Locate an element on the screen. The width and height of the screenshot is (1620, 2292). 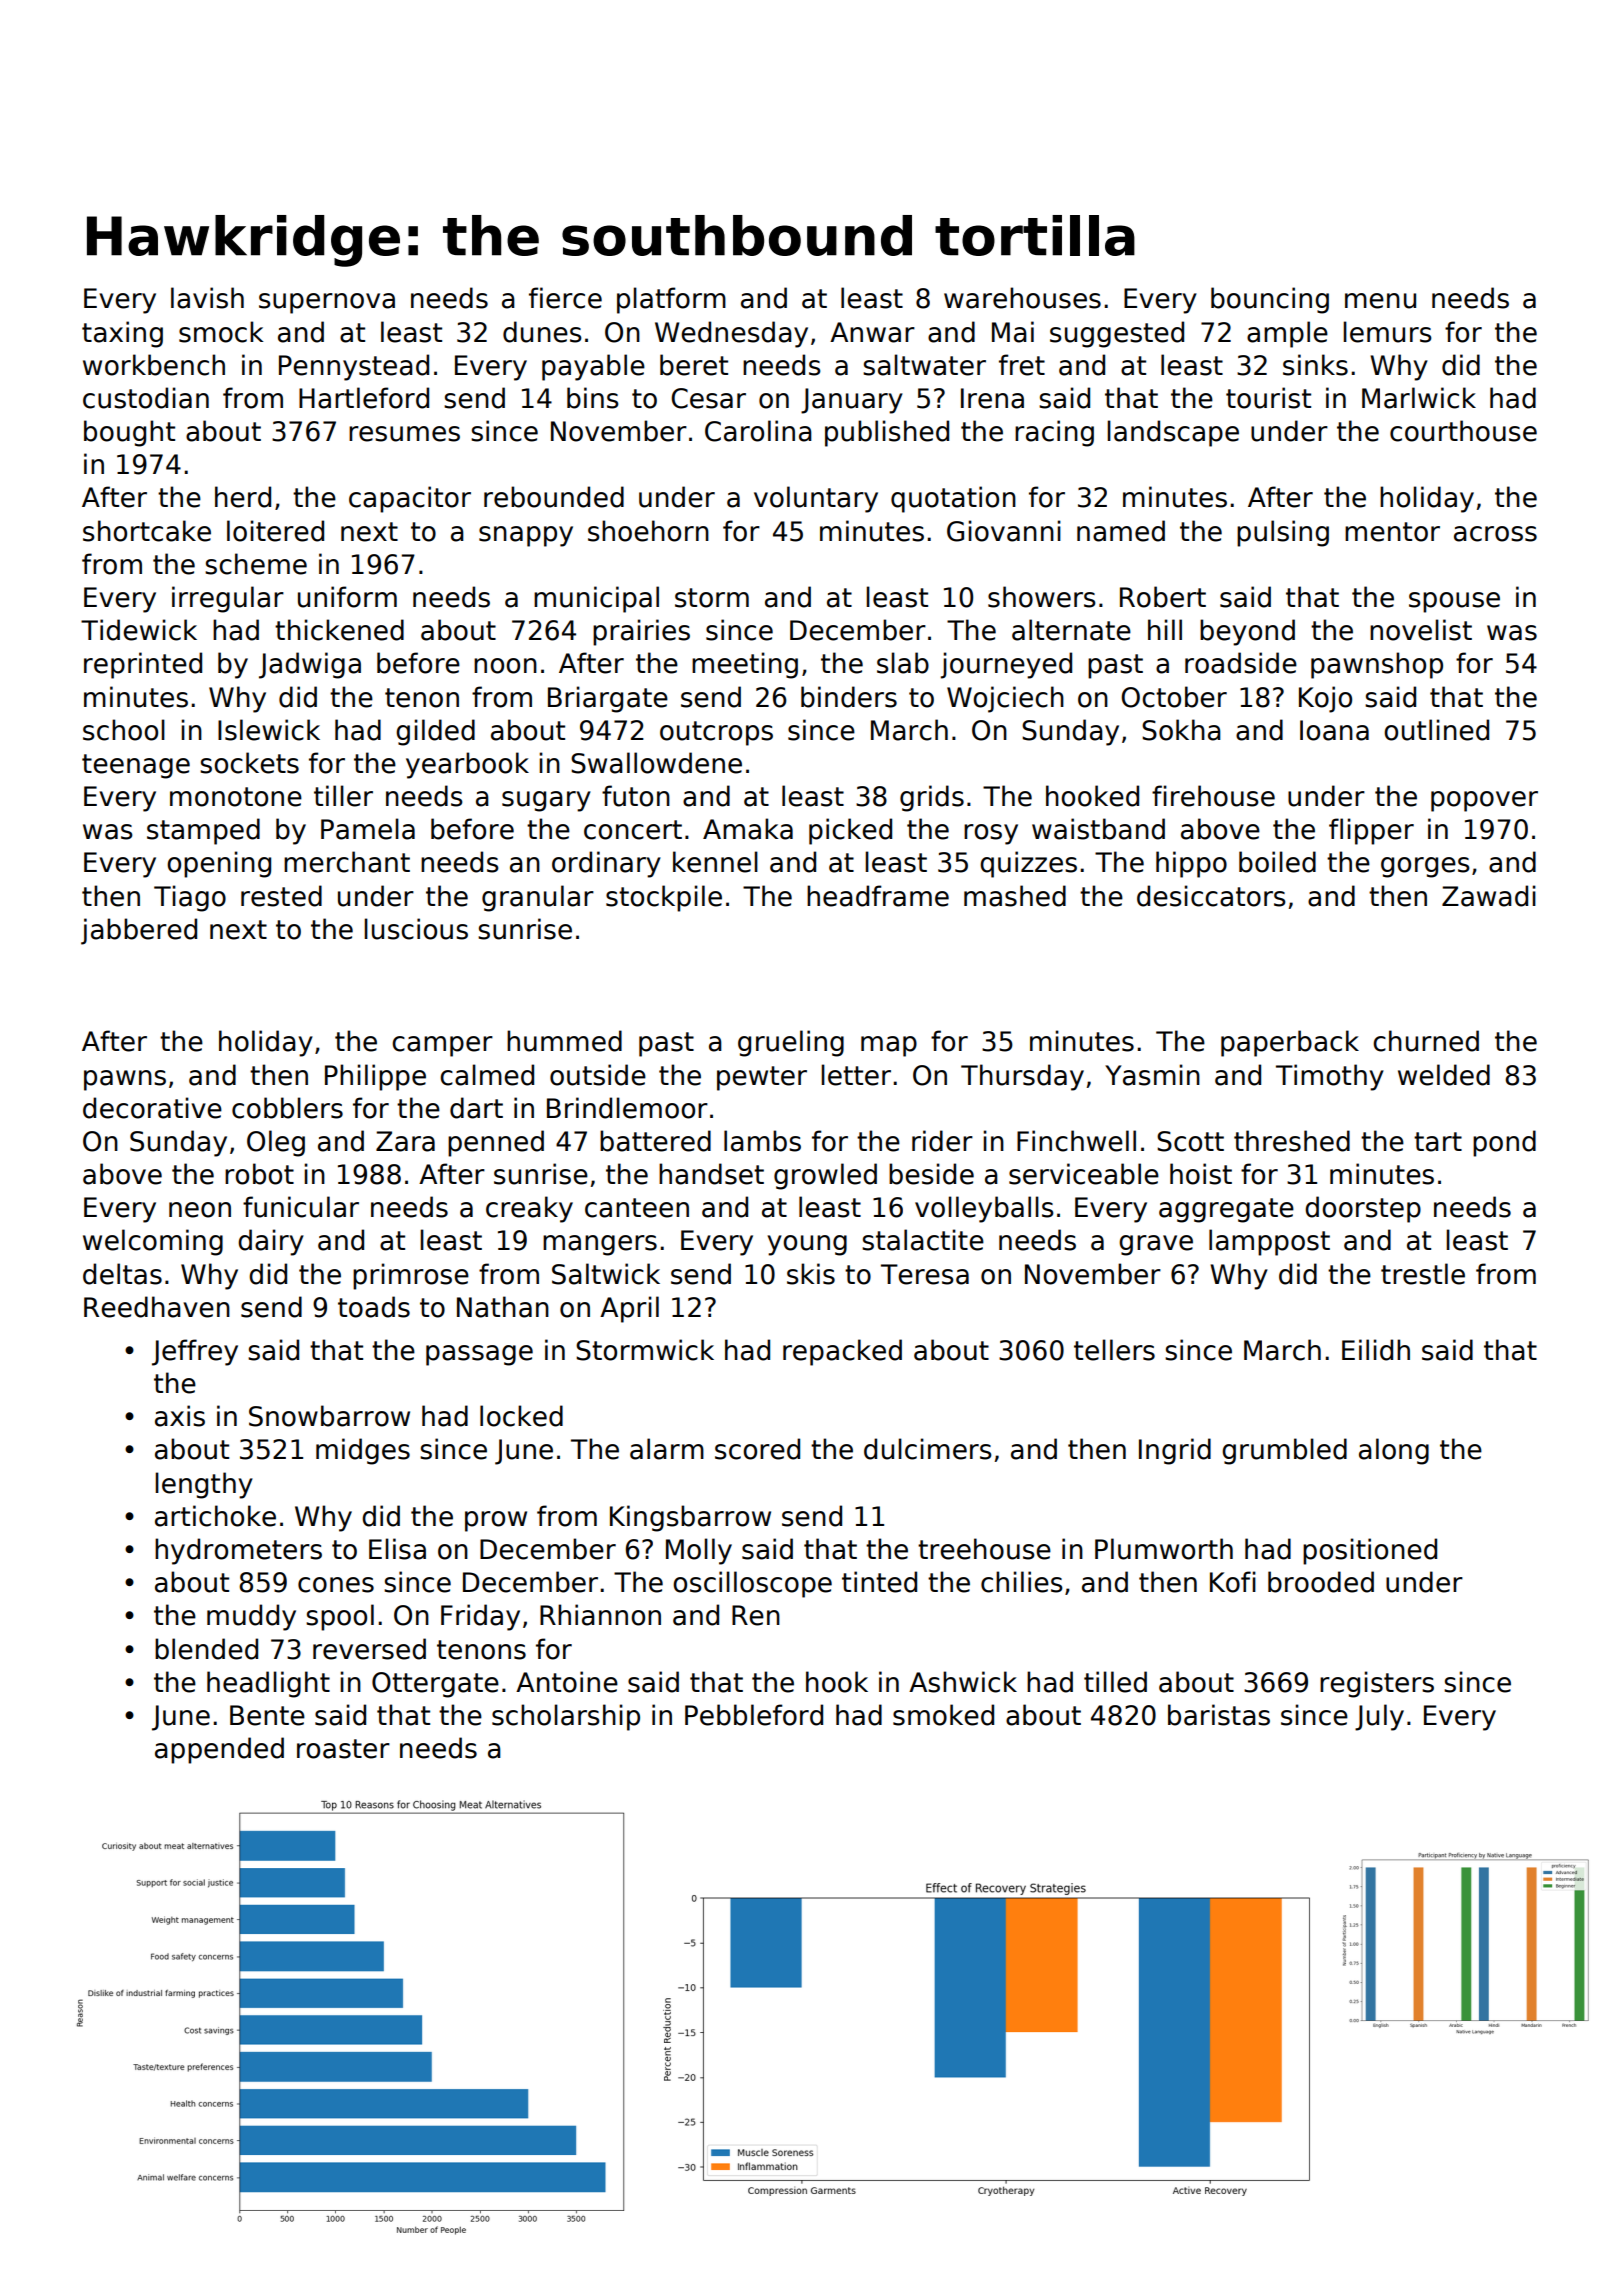
bouncing is located at coordinates (1270, 300).
